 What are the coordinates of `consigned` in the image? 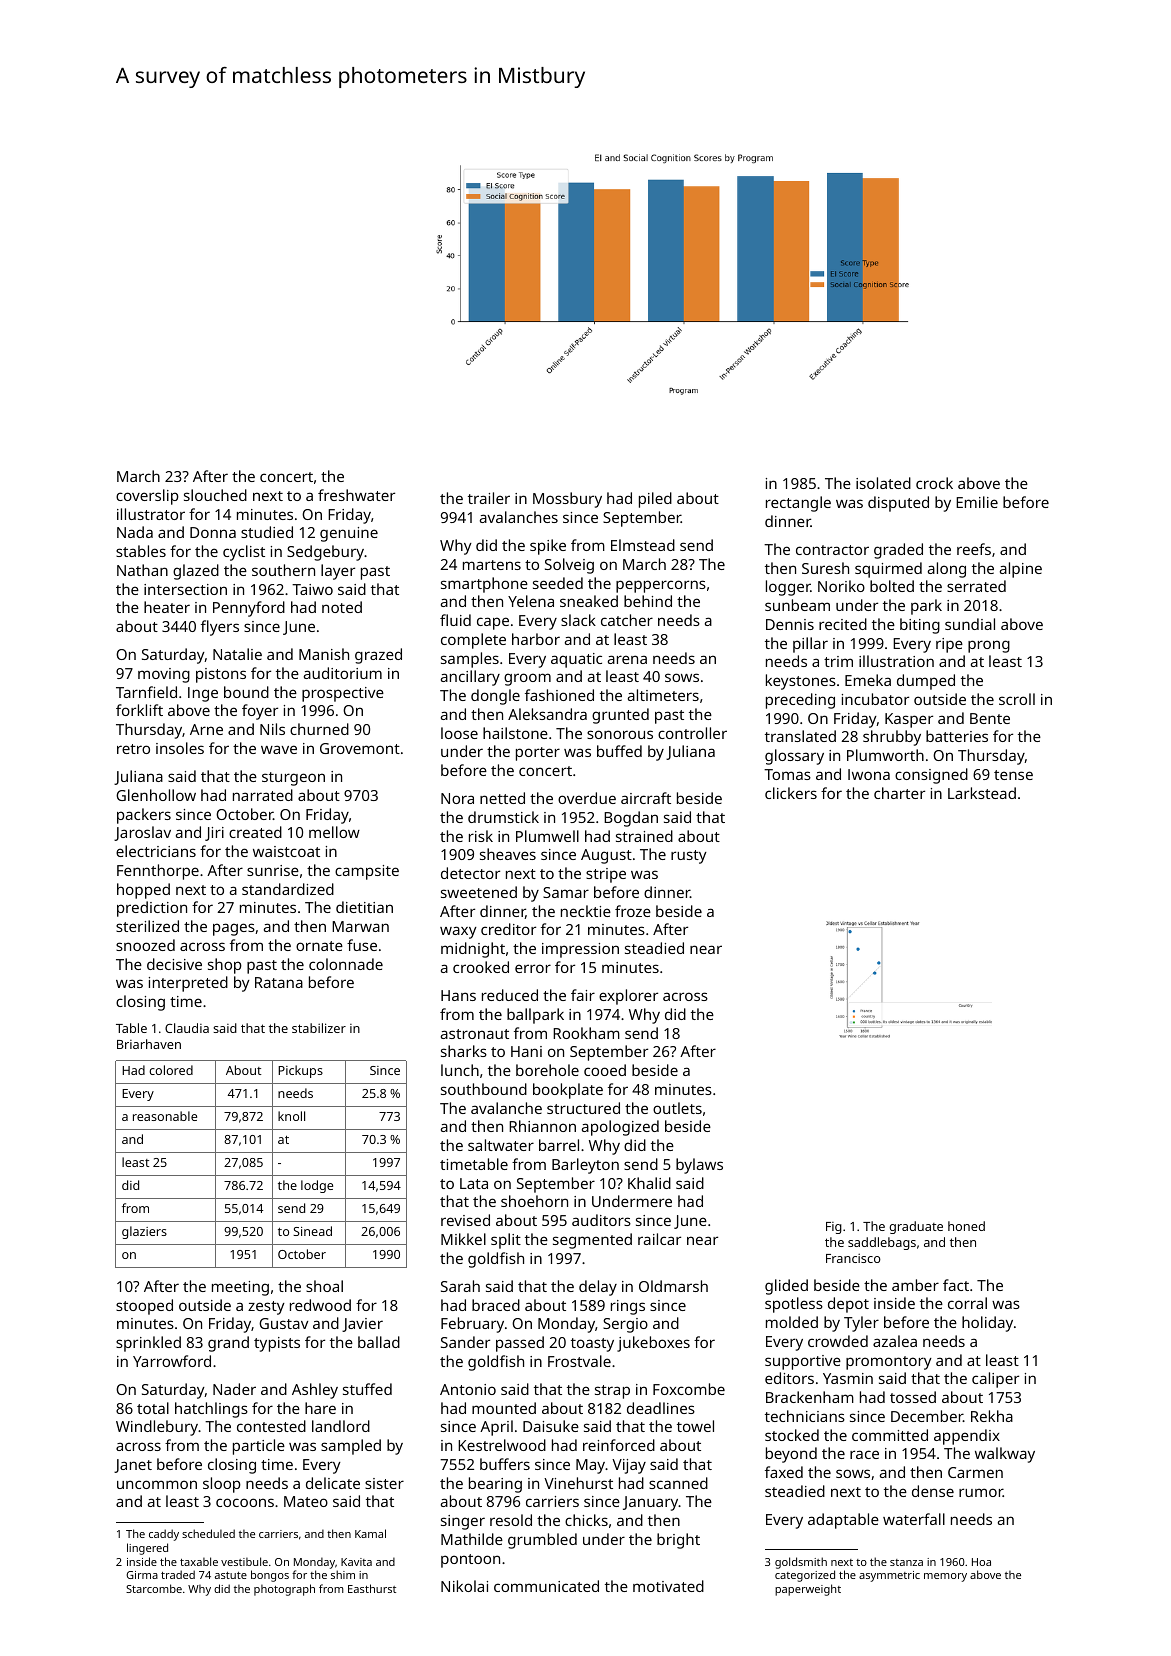 It's located at (931, 776).
